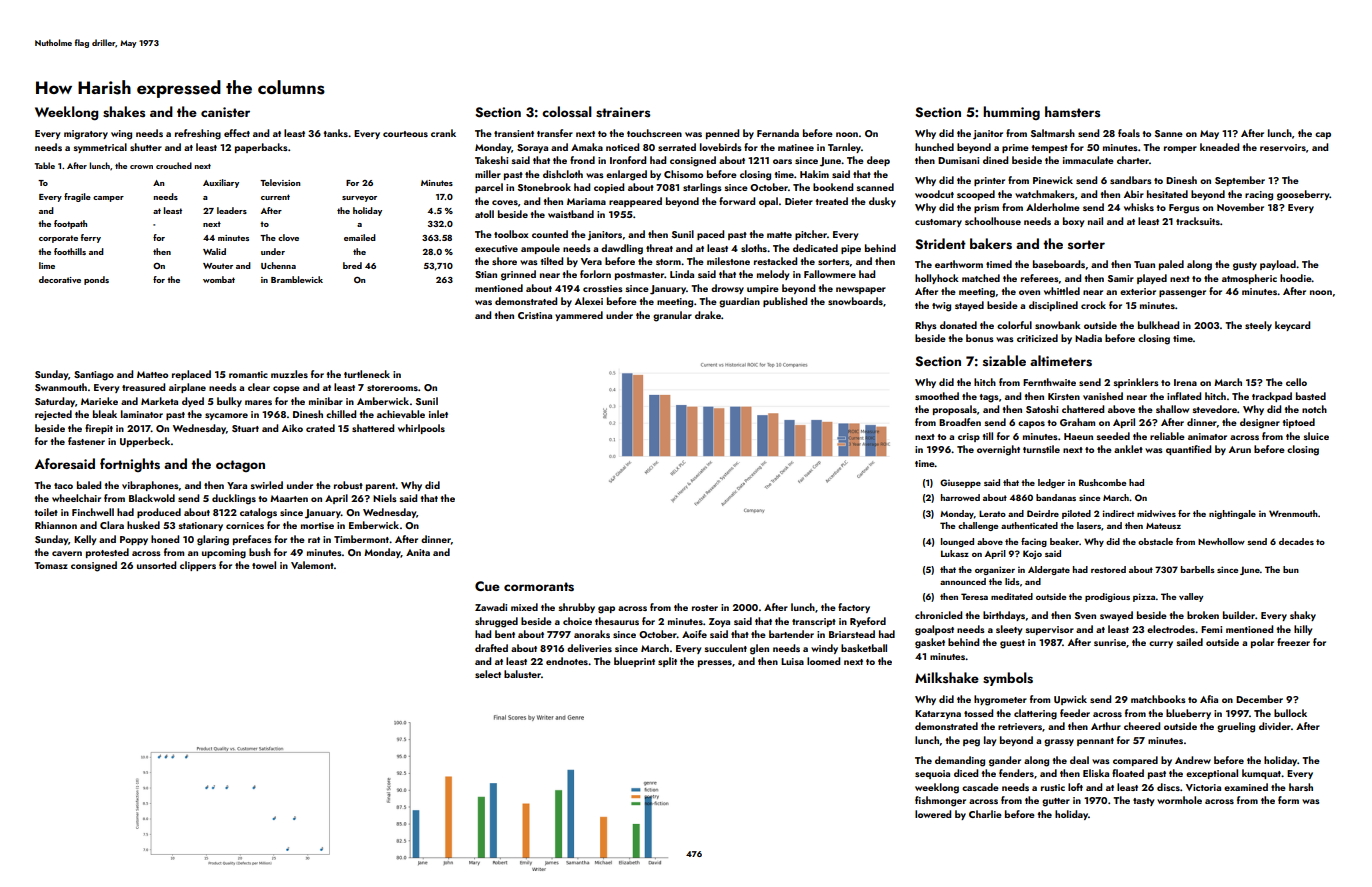 The image size is (1372, 887). I want to click on prism, so click(986, 208).
